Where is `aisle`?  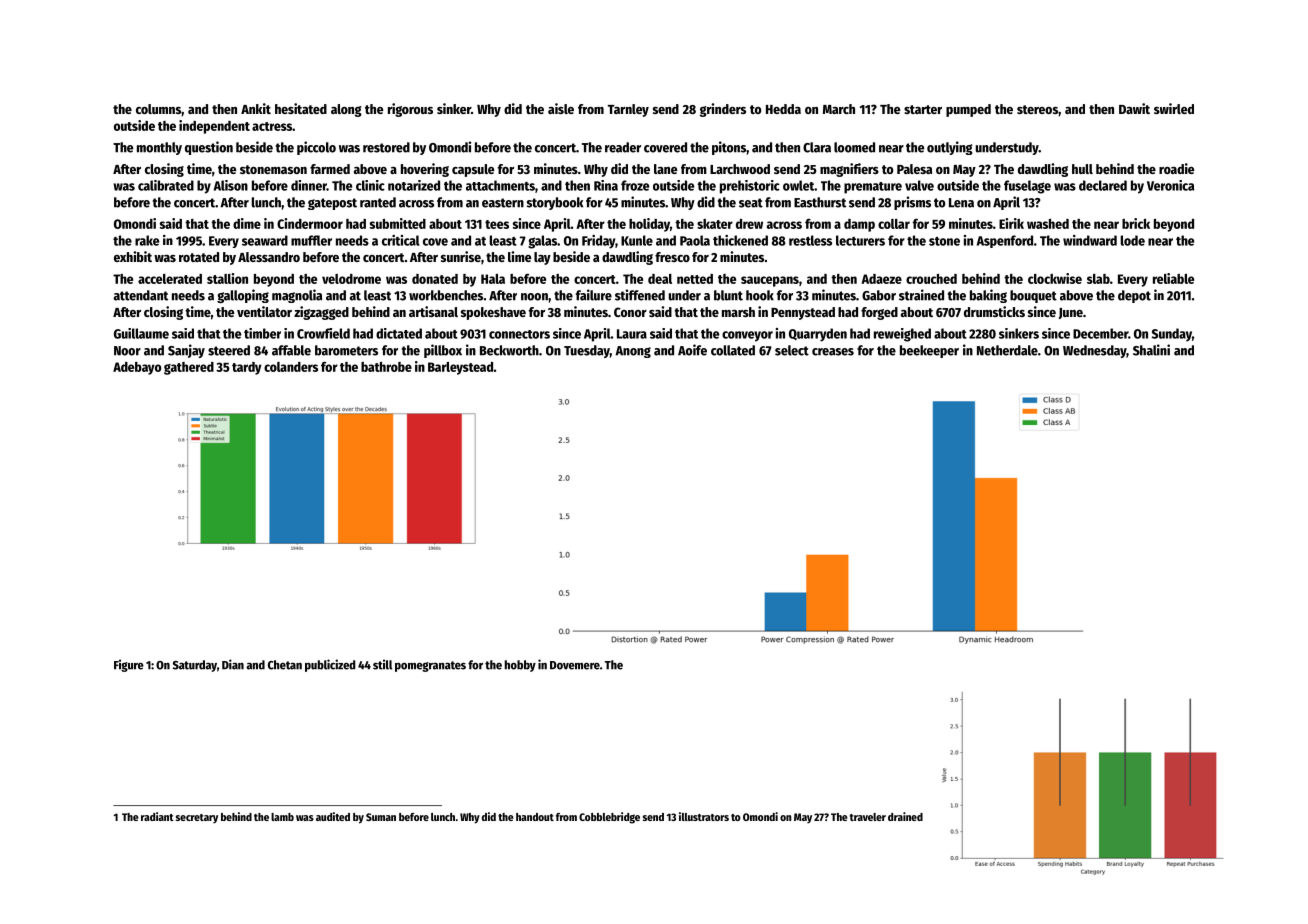 aisle is located at coordinates (561, 108).
